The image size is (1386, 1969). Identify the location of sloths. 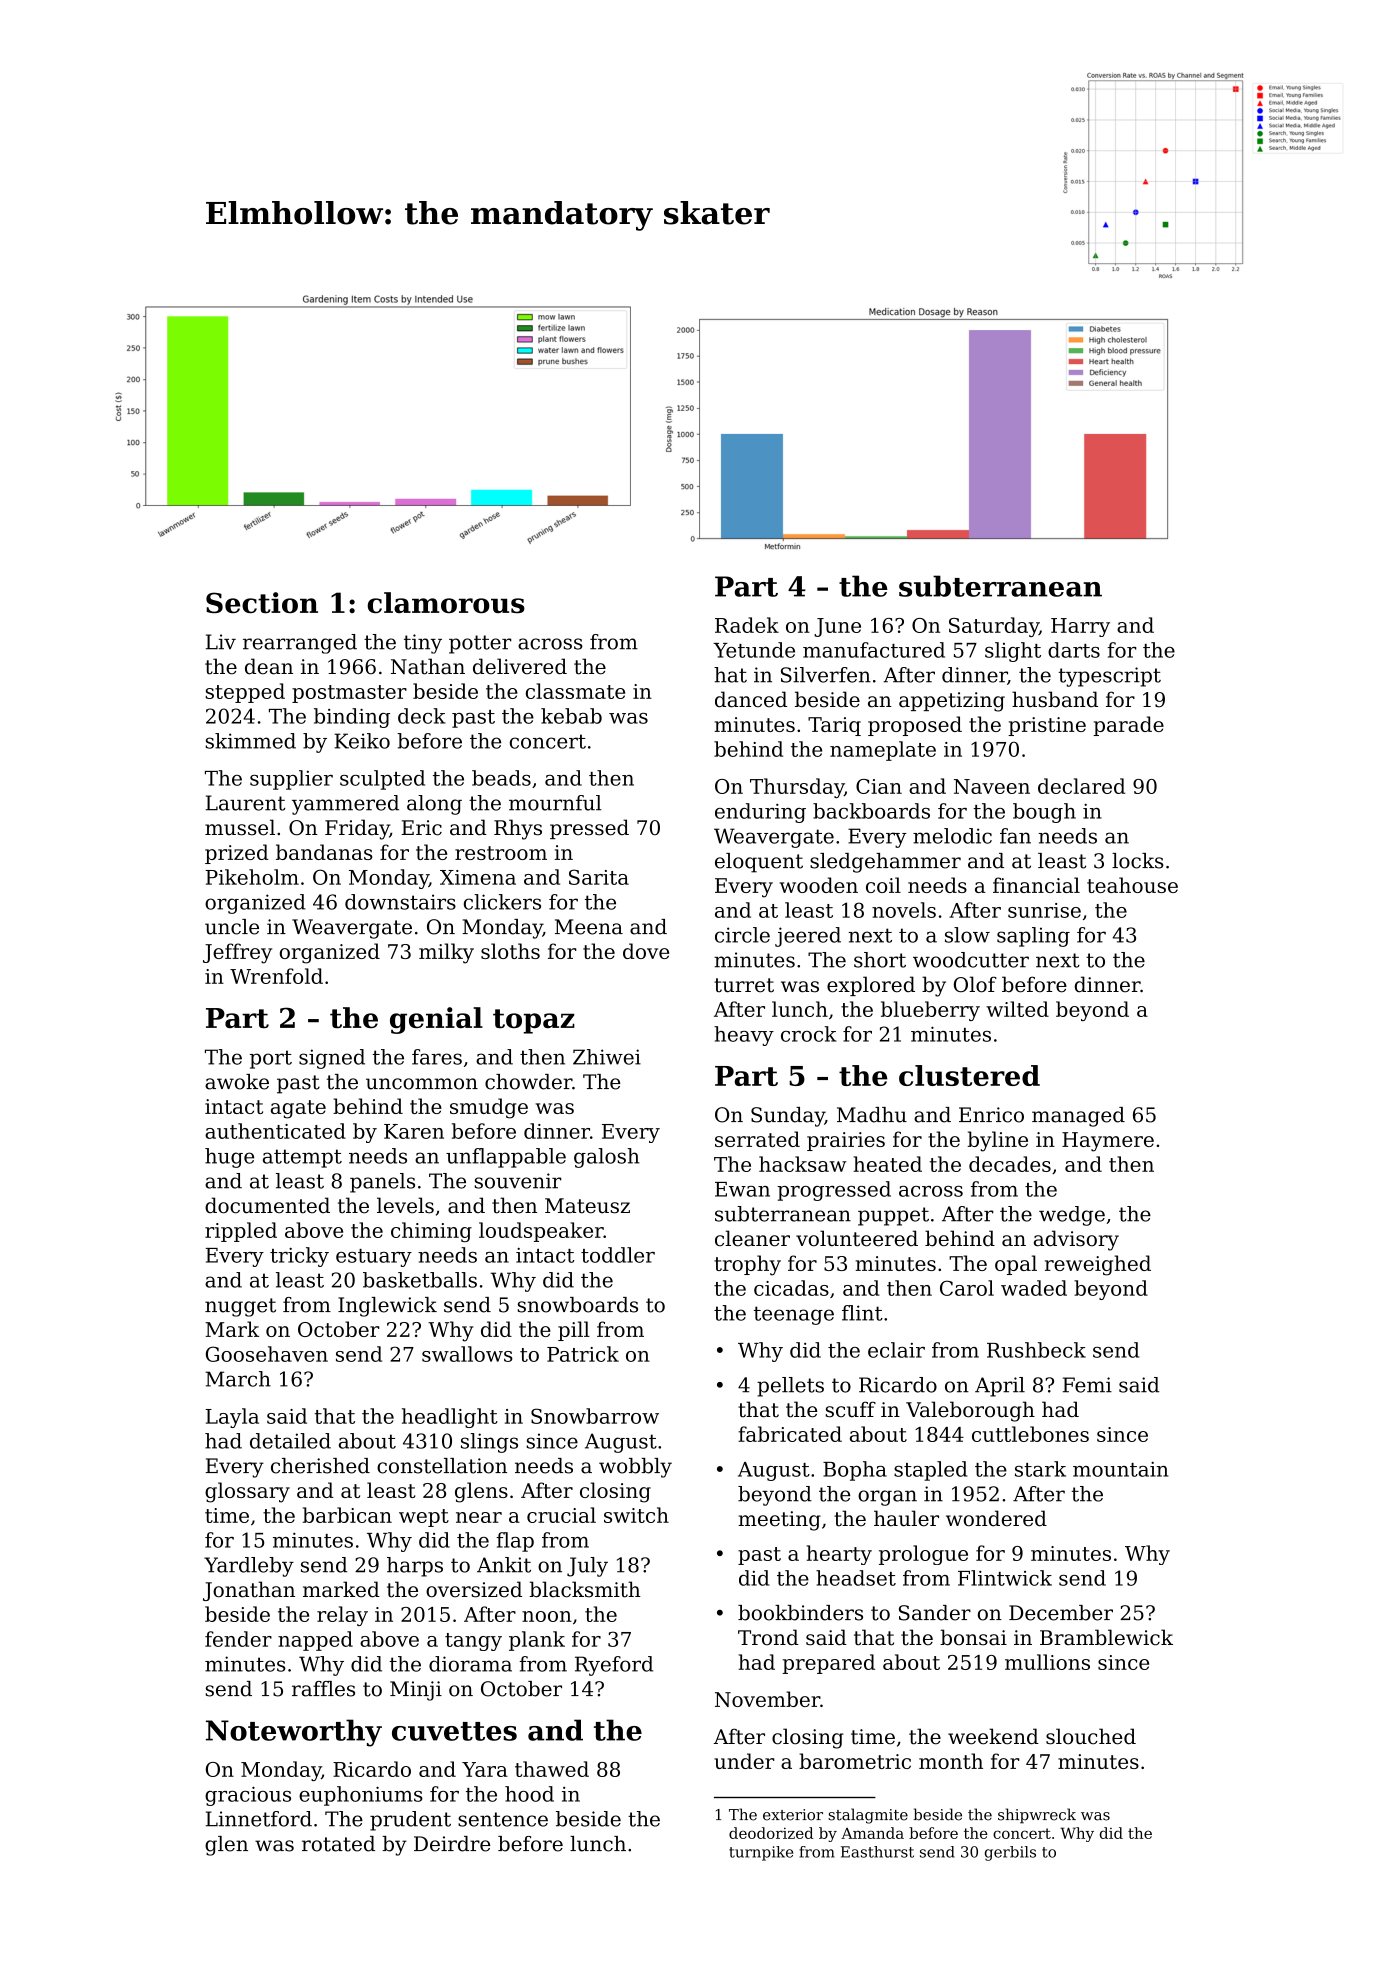
(510, 951).
